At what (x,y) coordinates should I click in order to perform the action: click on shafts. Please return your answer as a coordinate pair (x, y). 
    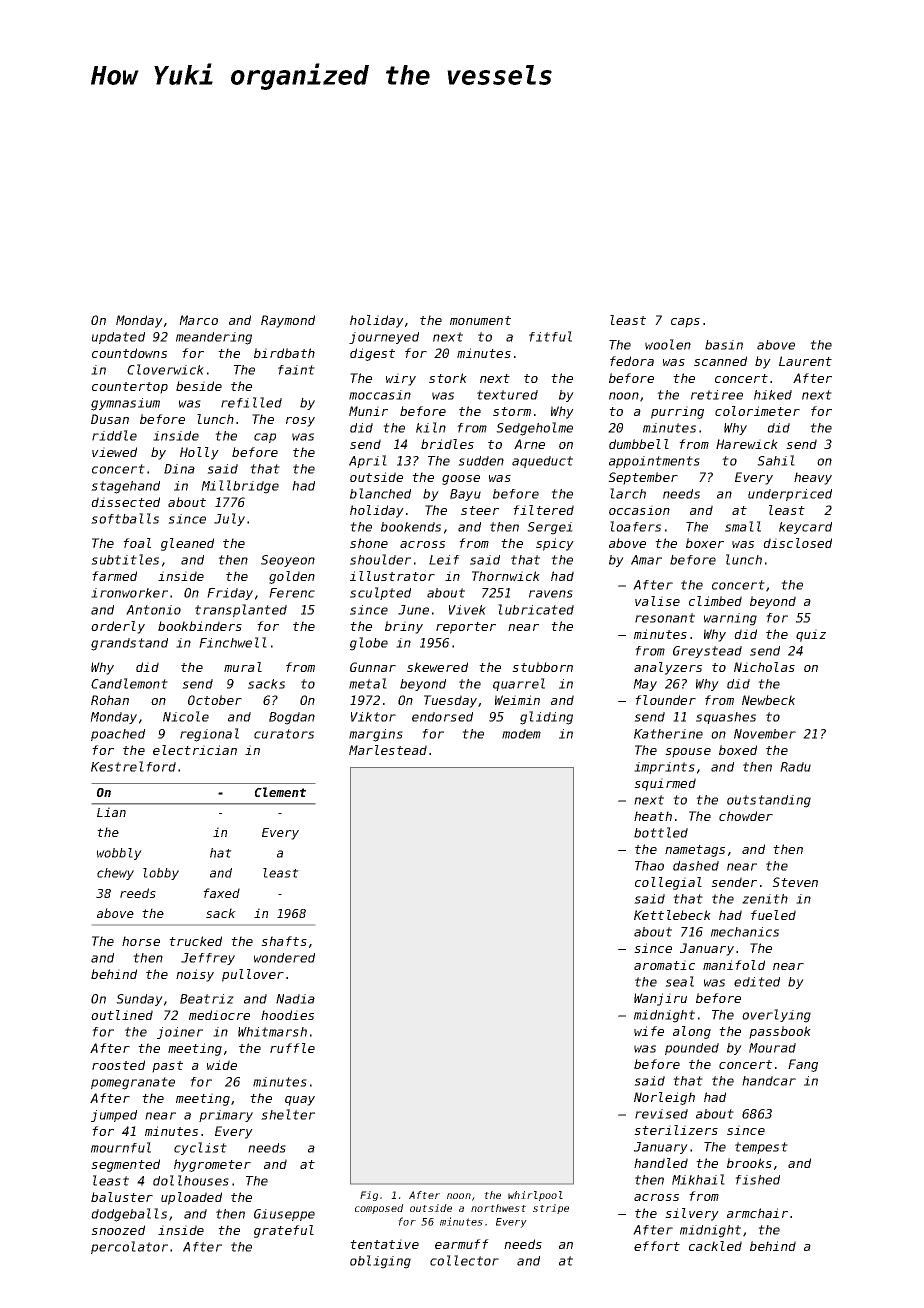
    Looking at the image, I should click on (284, 941).
